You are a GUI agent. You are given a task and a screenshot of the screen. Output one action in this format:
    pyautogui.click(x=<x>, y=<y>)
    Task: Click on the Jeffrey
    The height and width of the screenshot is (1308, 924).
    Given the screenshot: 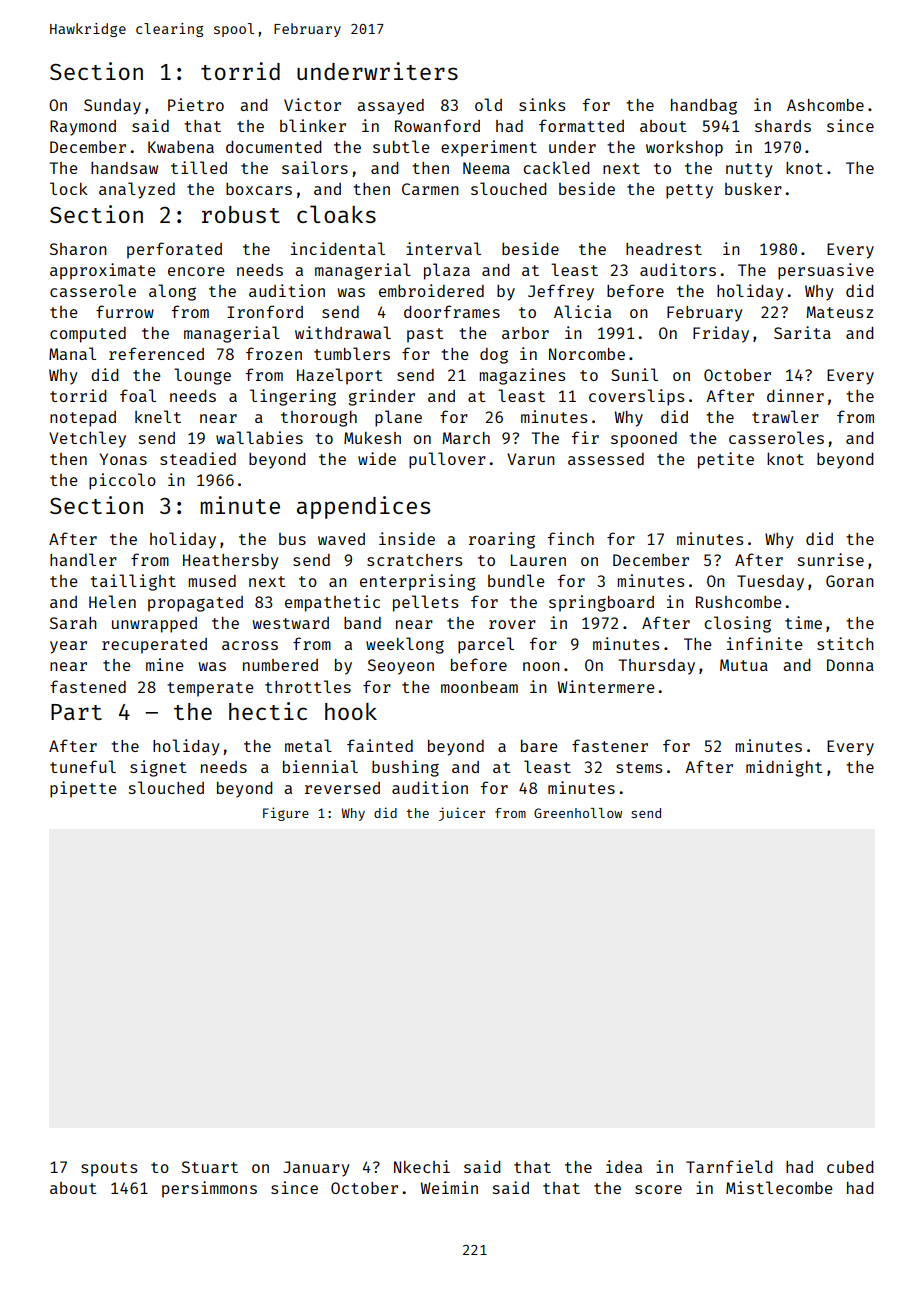 What is the action you would take?
    pyautogui.click(x=561, y=292)
